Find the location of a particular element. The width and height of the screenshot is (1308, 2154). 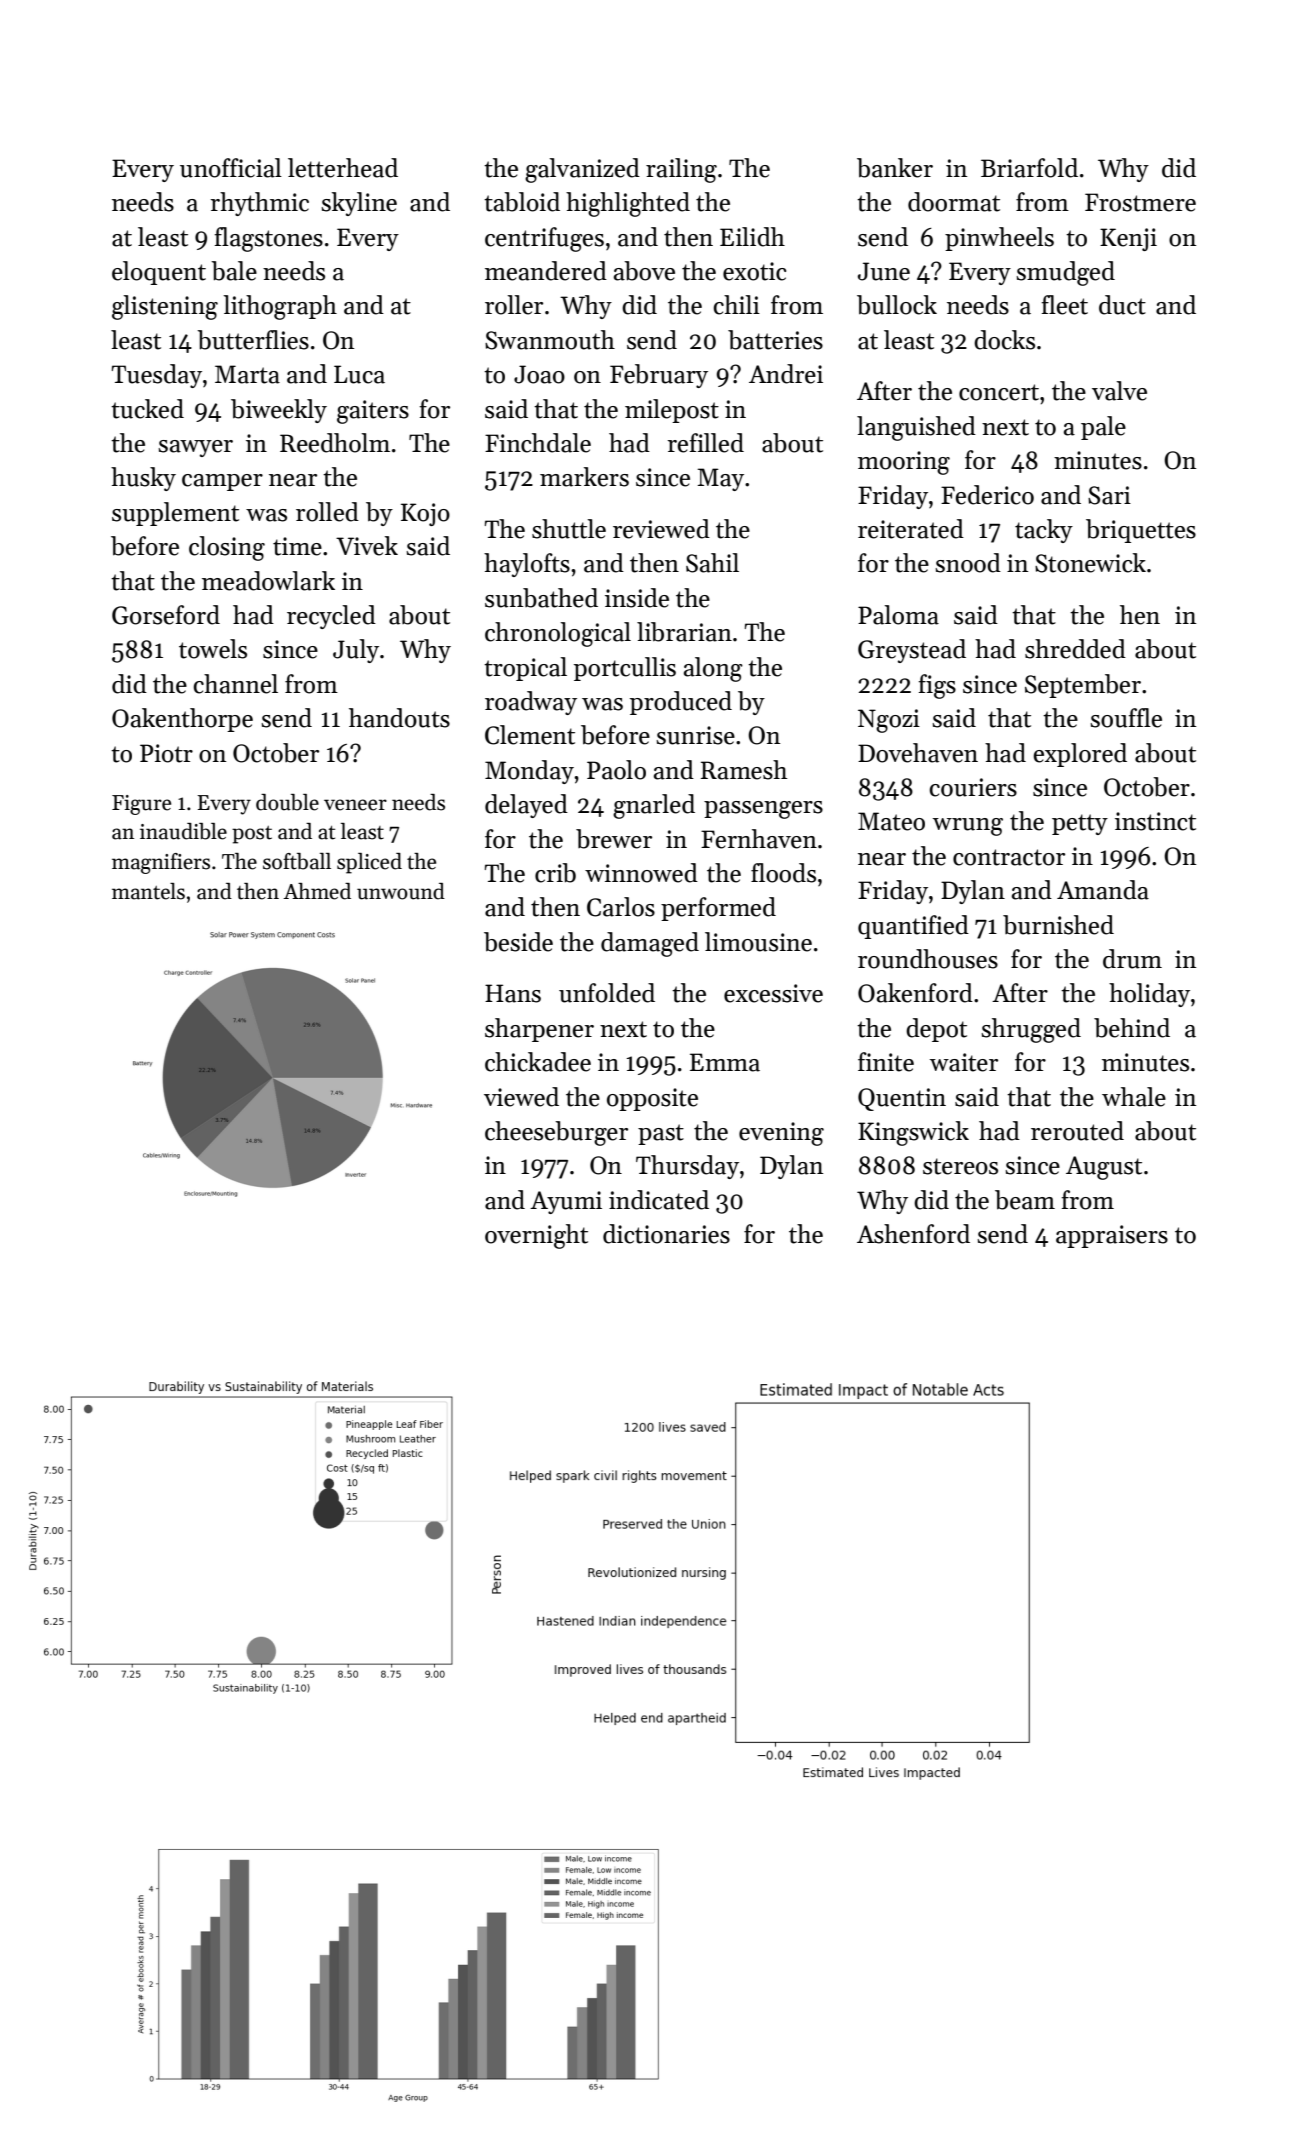

Emma is located at coordinates (725, 1062).
